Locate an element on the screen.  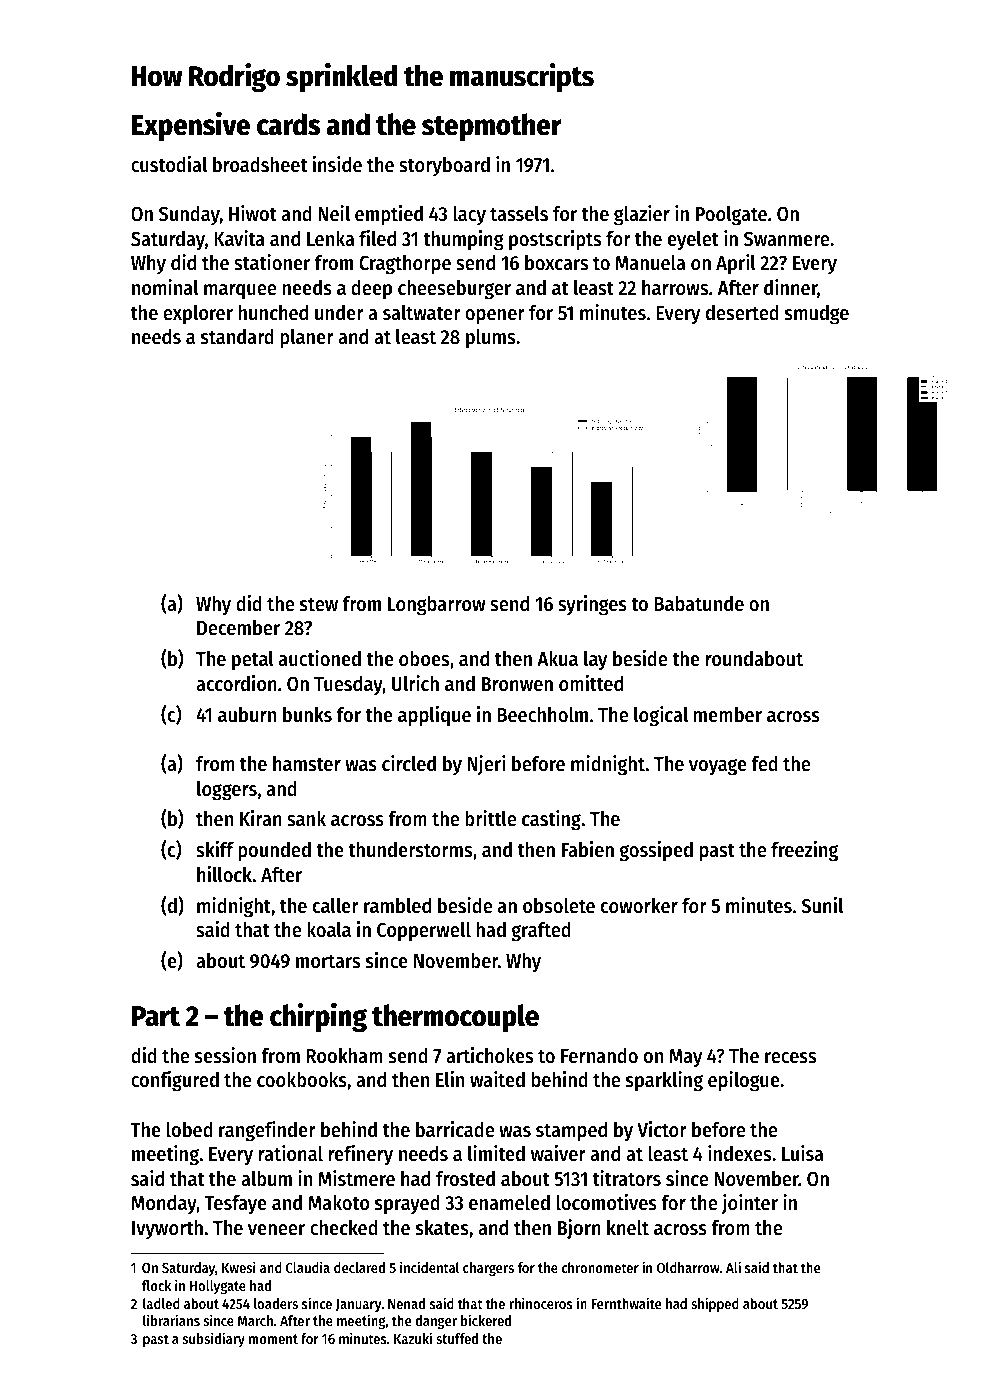
planer is located at coordinates (307, 339).
